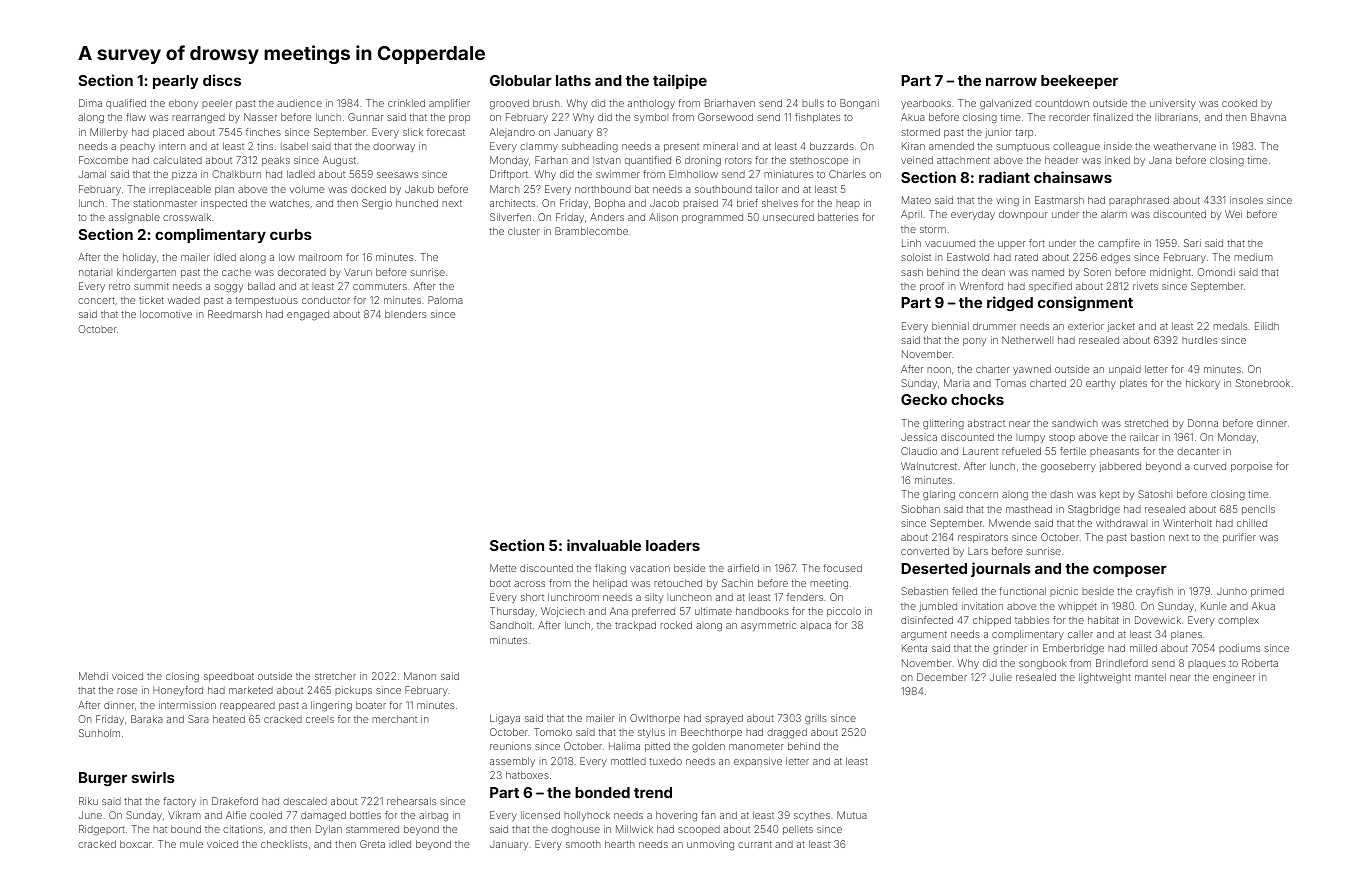 Image resolution: width=1372 pixels, height=887 pixels. I want to click on unpaid, so click(1125, 370).
